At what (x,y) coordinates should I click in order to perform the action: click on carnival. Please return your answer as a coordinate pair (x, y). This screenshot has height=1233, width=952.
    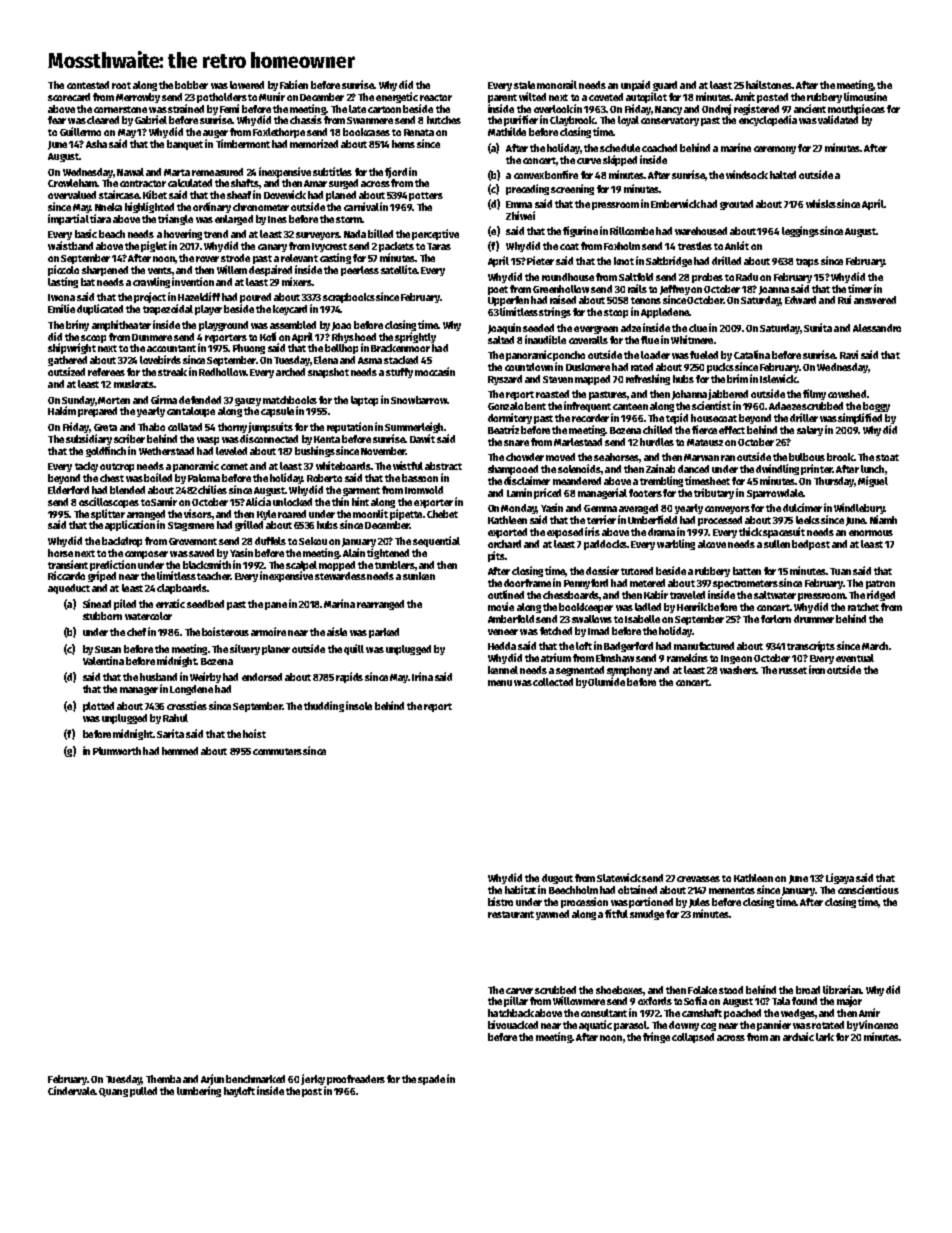
    Looking at the image, I should click on (361, 206).
